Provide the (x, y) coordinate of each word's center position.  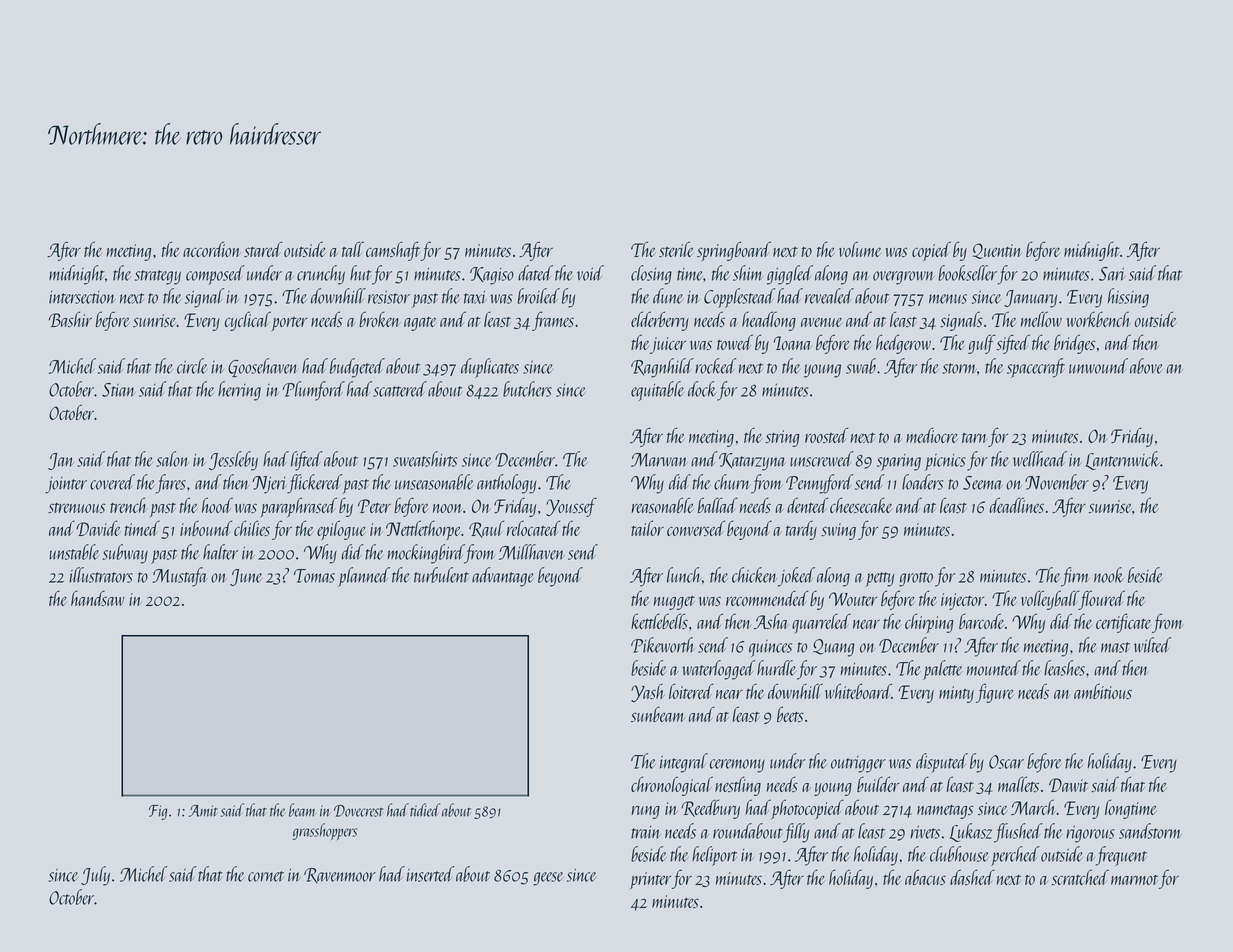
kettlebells (659, 621)
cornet (266, 876)
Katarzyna (752, 462)
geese (548, 879)
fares (171, 484)
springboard (734, 251)
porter (289, 324)
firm (1075, 577)
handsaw (98, 598)
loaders (922, 482)
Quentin (997, 251)
